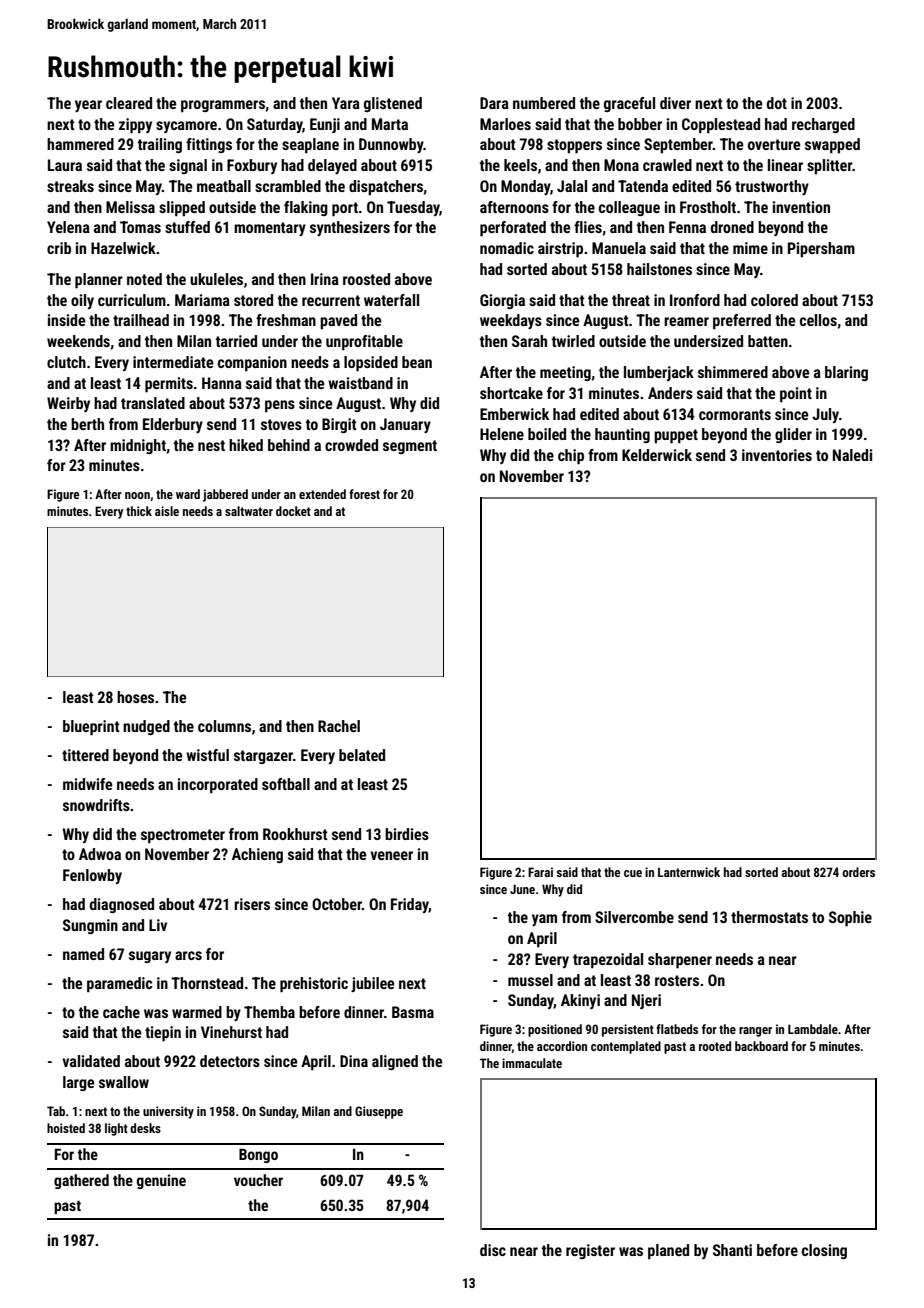  Describe the element at coordinates (689, 872) in the page. I see `Lanternwick` at that location.
